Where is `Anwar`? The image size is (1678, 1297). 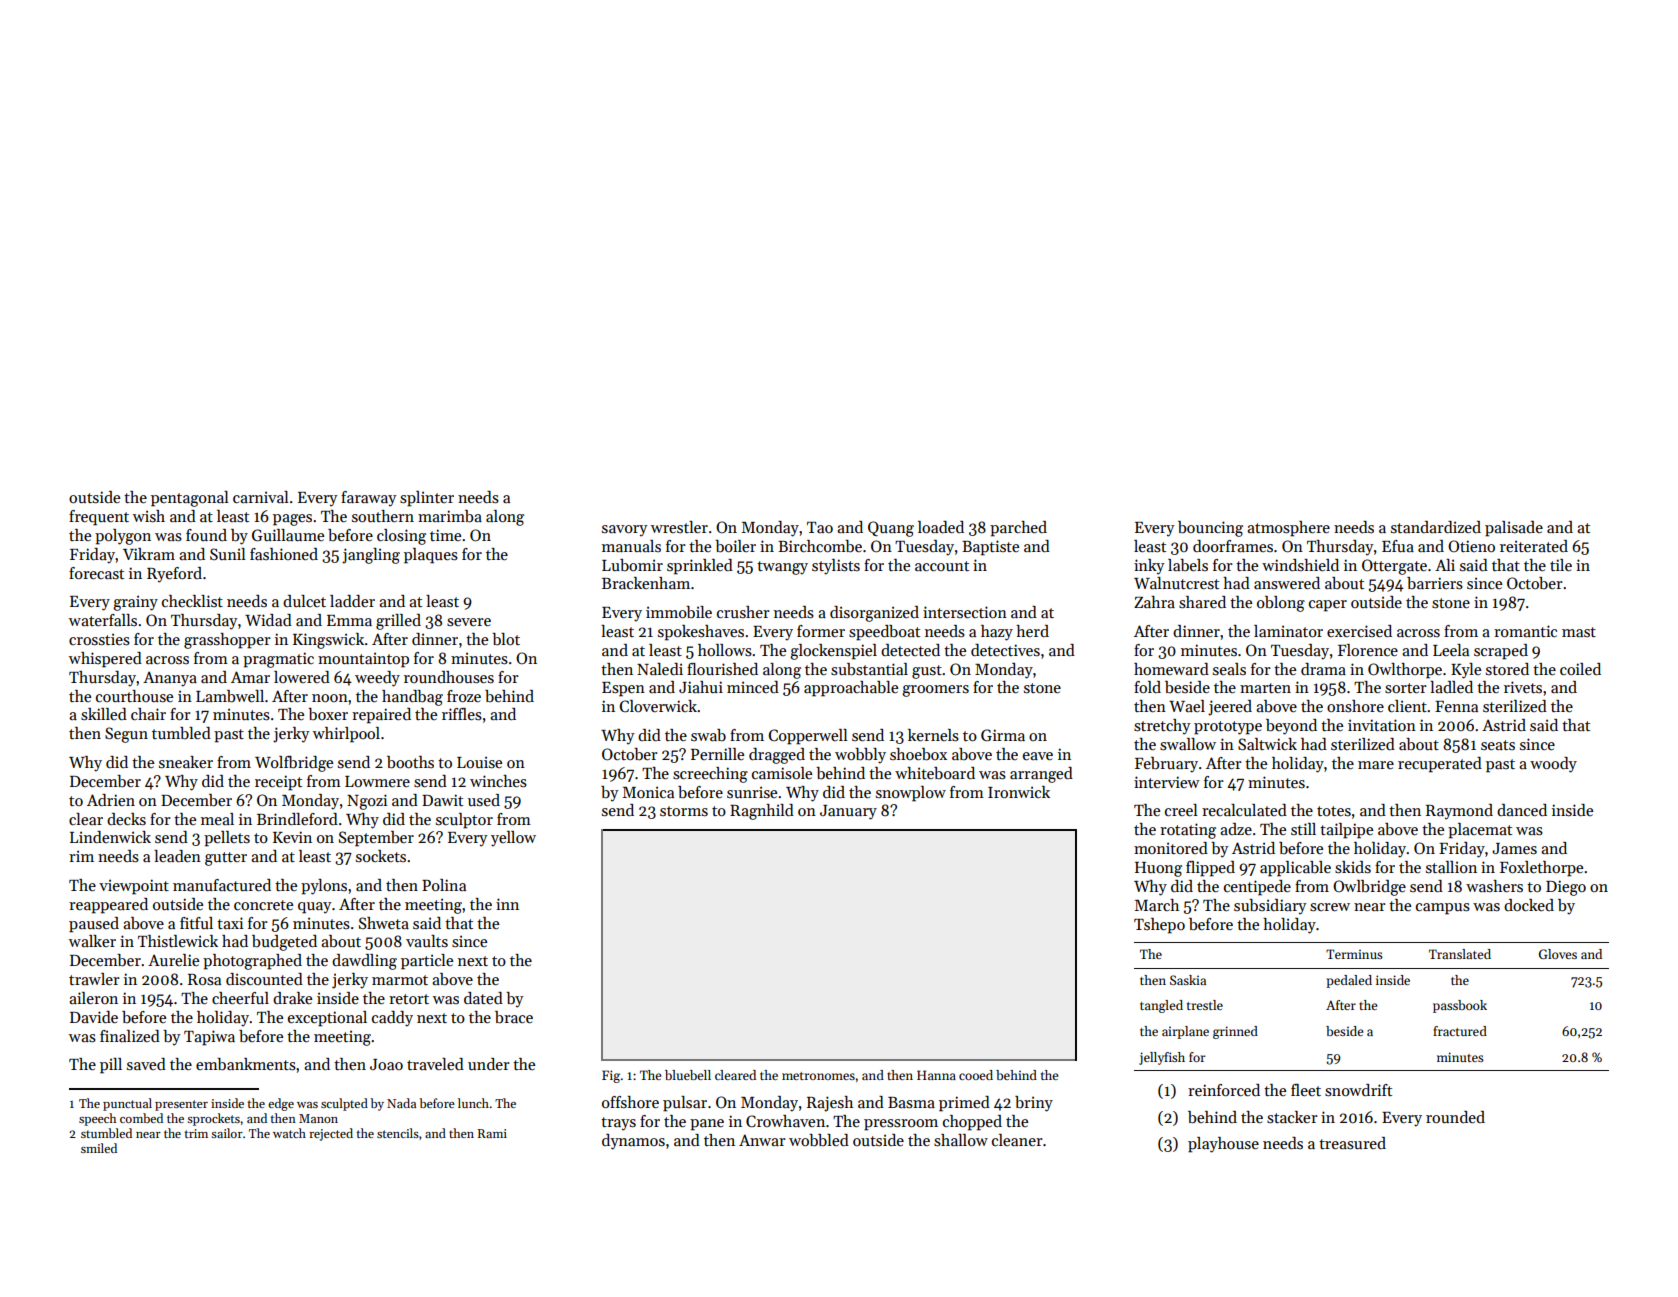 Anwar is located at coordinates (762, 1140).
